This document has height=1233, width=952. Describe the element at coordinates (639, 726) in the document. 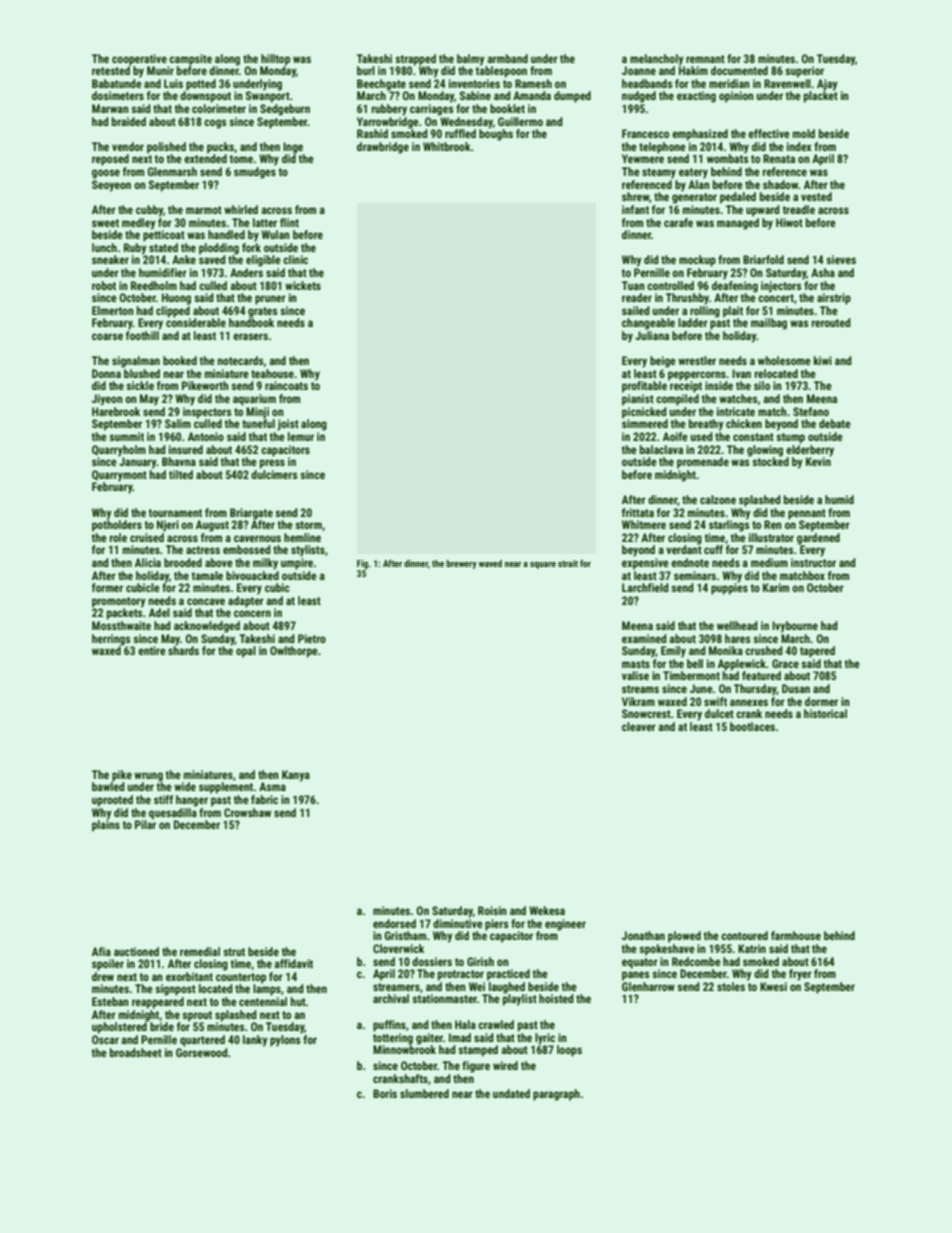

I see `cleaver` at that location.
